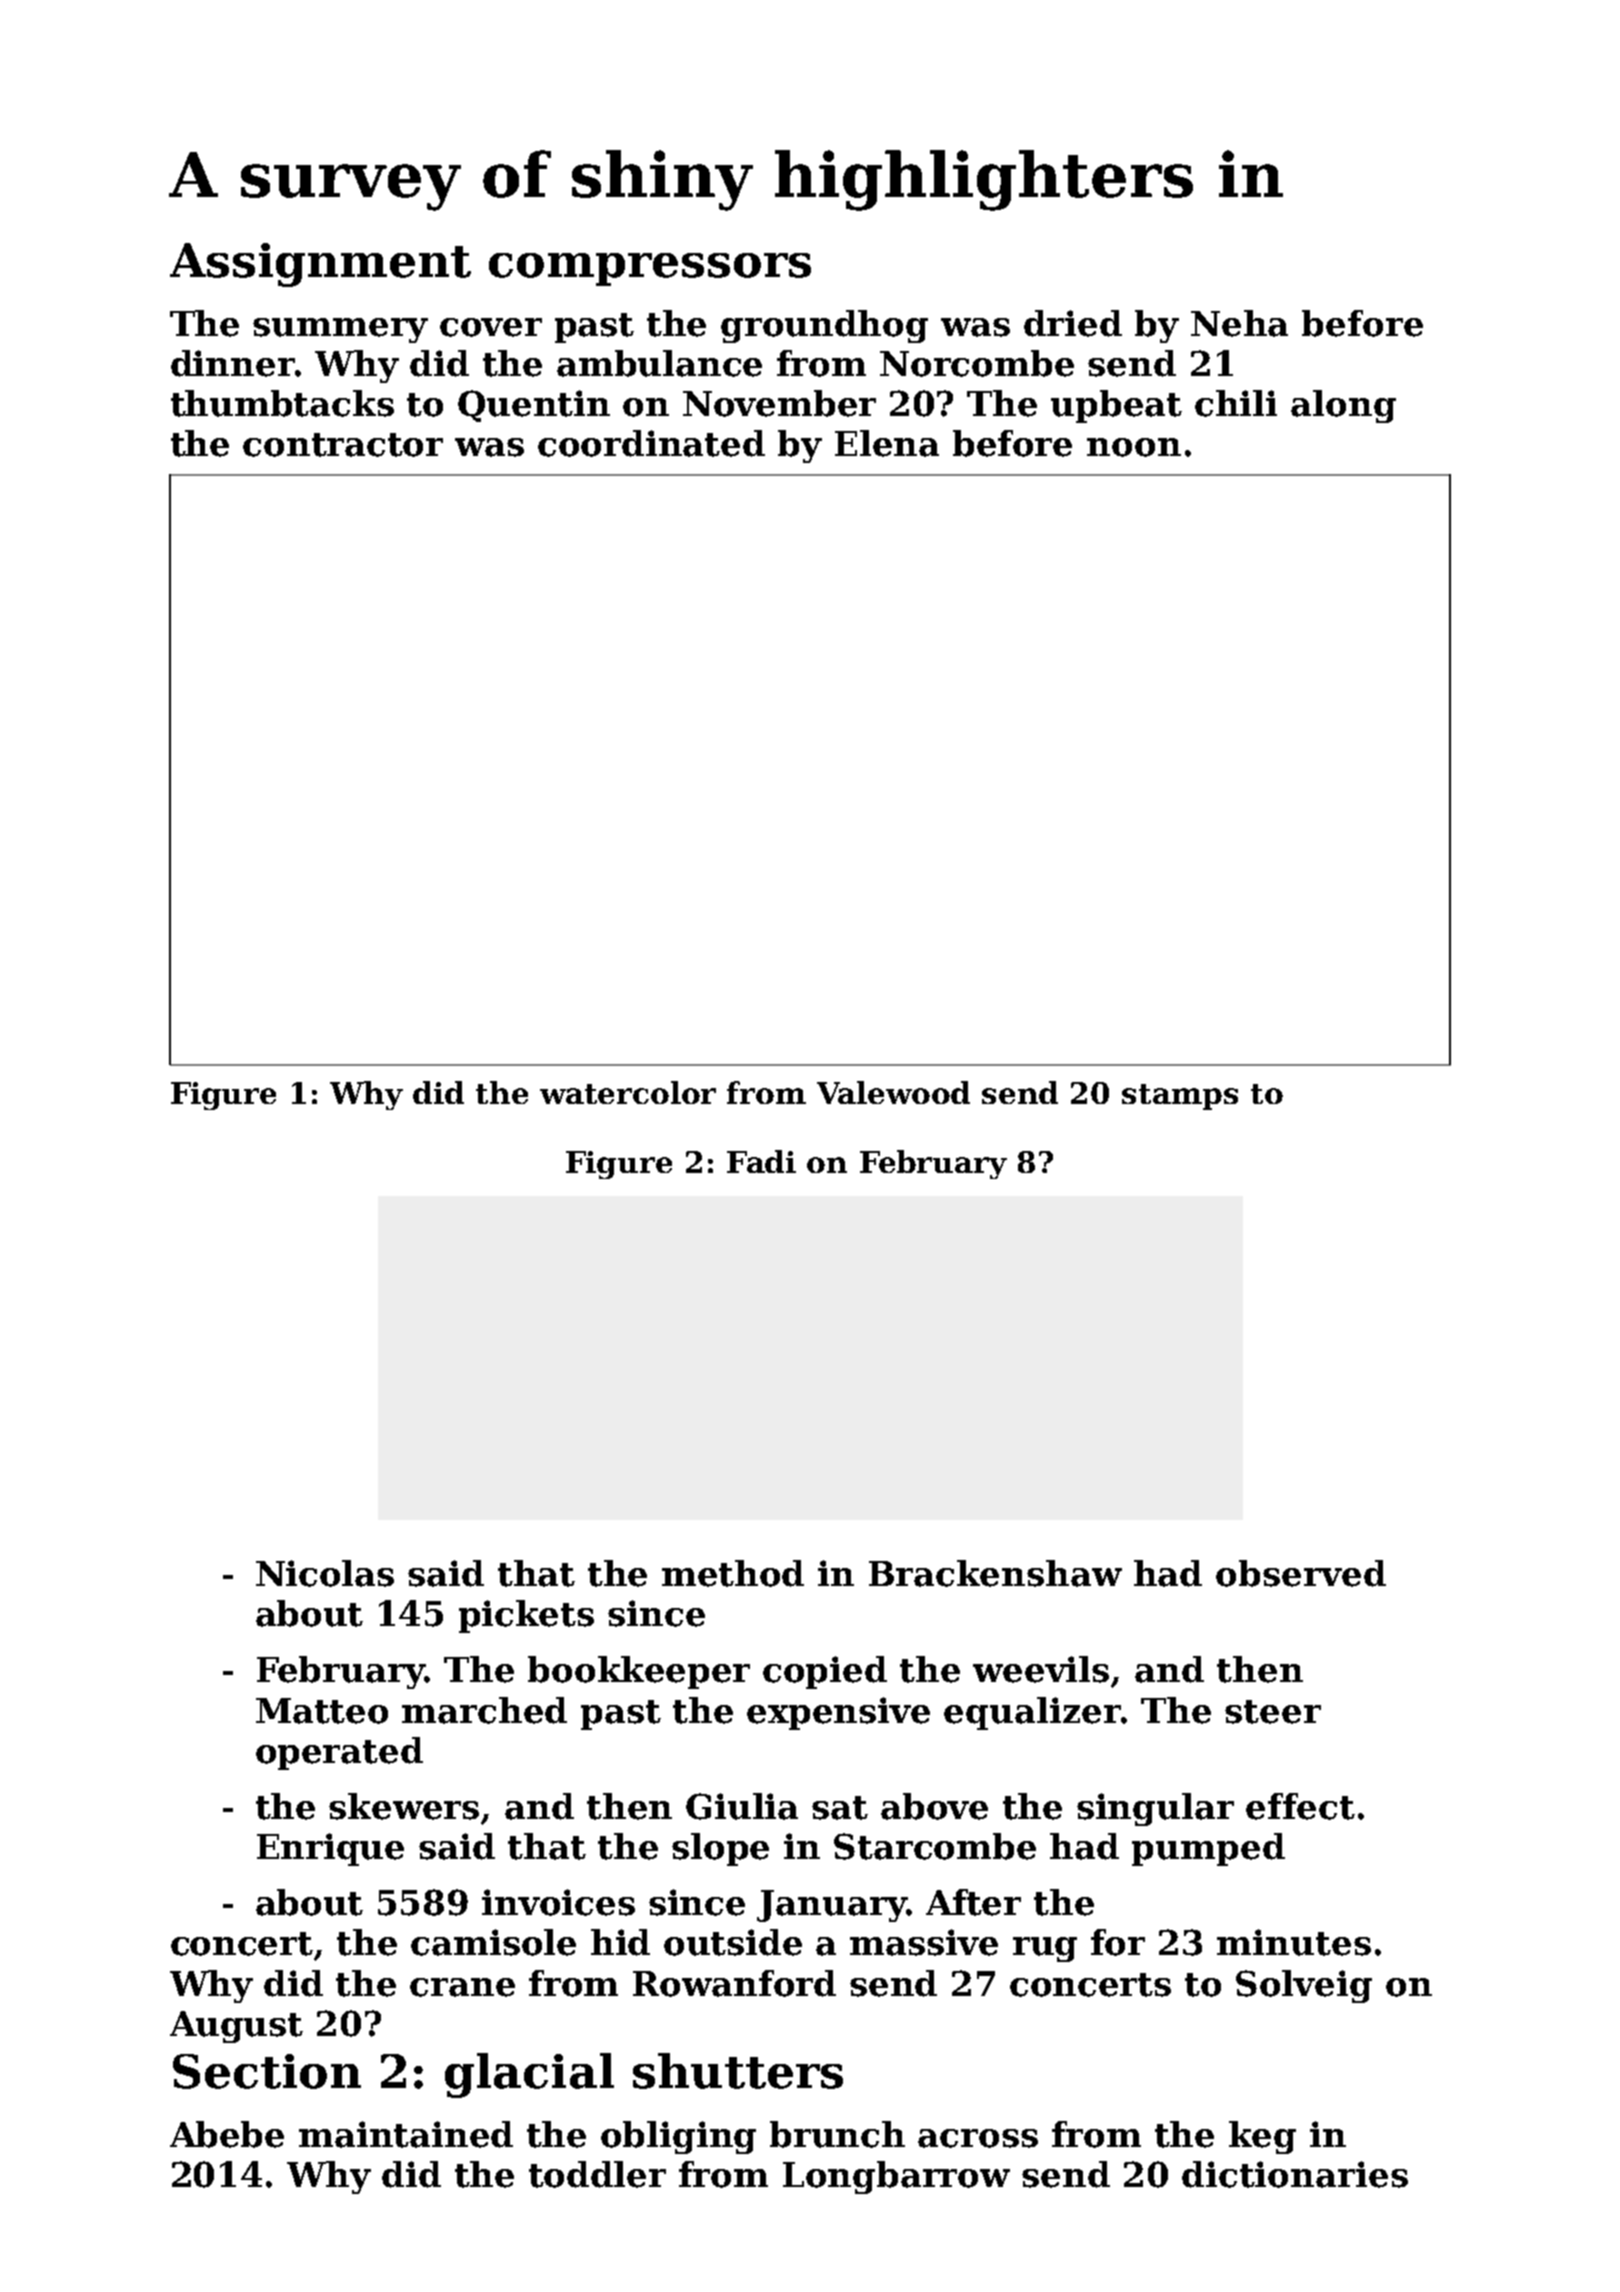 The image size is (1620, 2292). What do you see at coordinates (343, 445) in the image?
I see `contractor` at bounding box center [343, 445].
